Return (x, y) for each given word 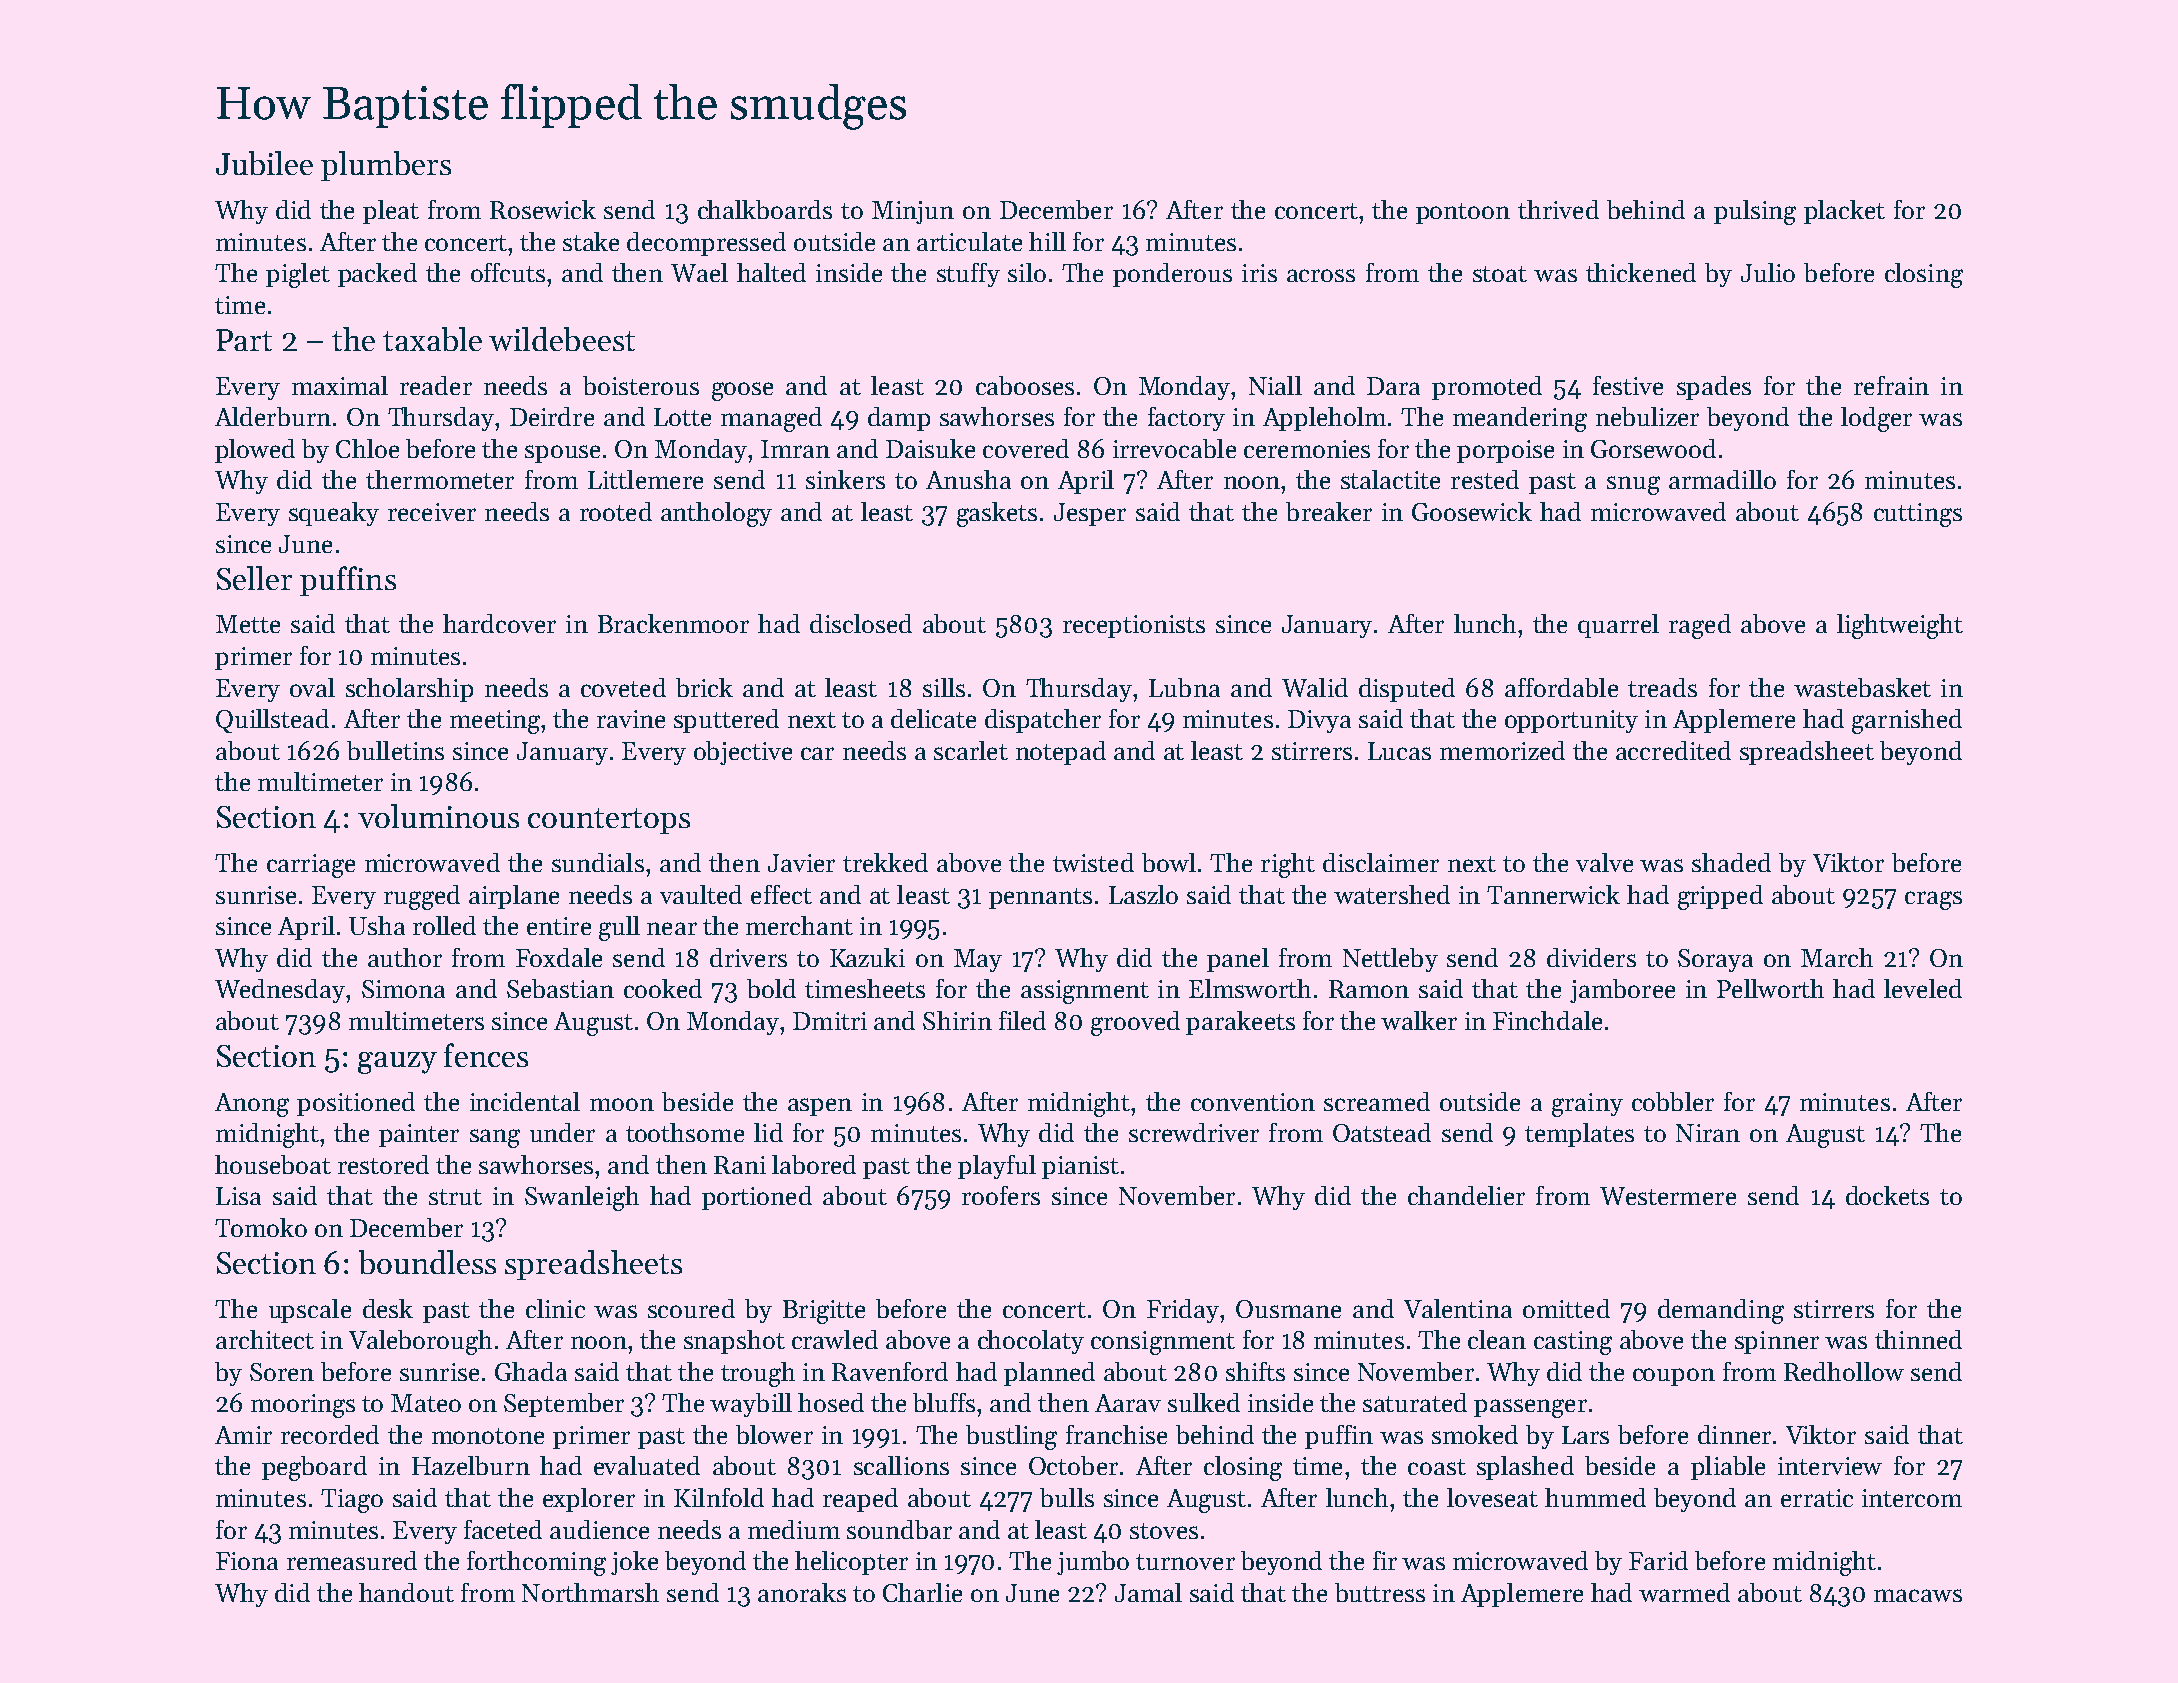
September (564, 1405)
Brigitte (824, 1312)
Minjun (913, 212)
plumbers (386, 166)
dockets (1887, 1195)
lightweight (1900, 626)
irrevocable (1174, 448)
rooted (616, 511)
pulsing (1755, 212)
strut (455, 1197)
